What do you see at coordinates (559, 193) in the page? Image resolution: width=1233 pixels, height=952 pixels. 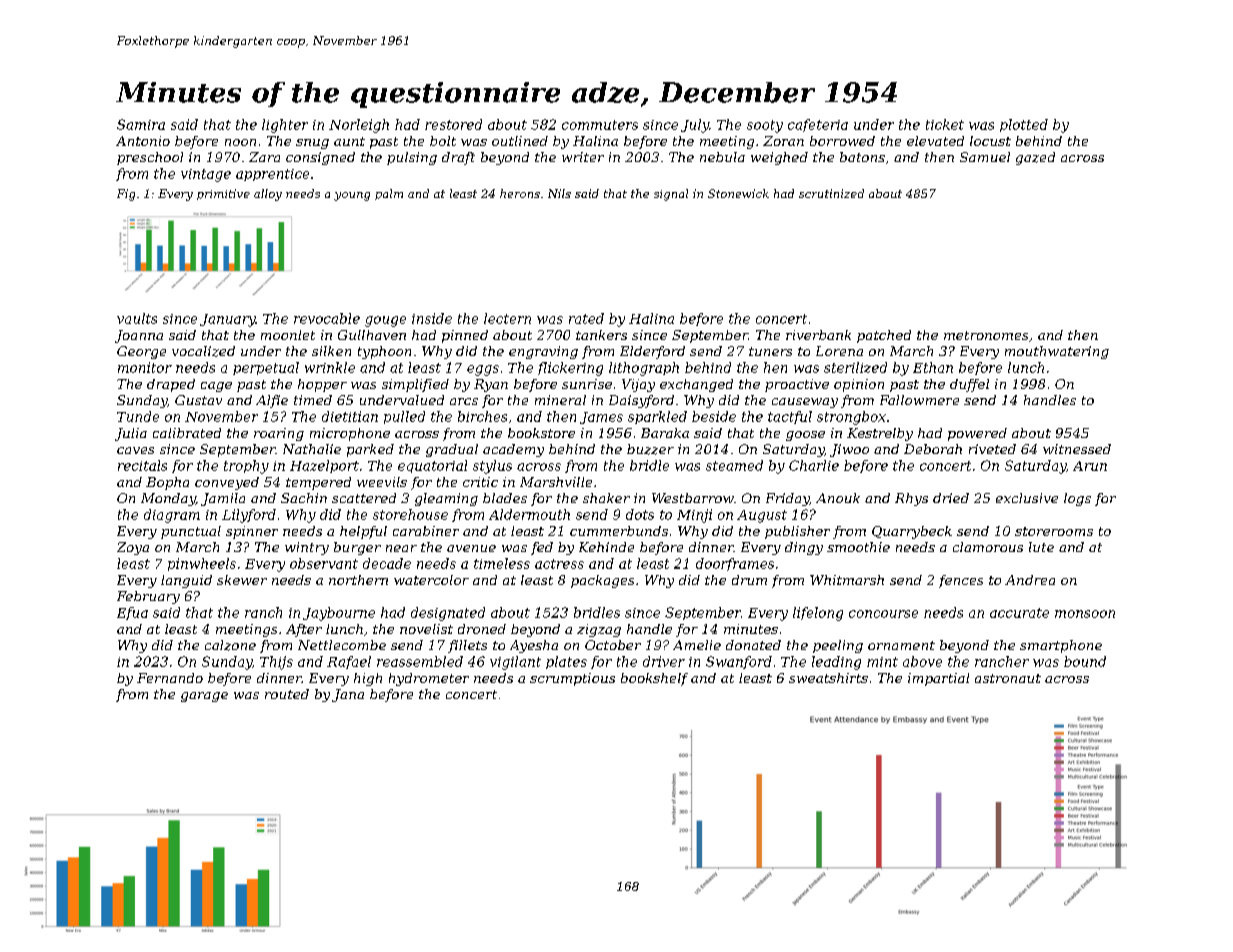 I see `Nils` at bounding box center [559, 193].
